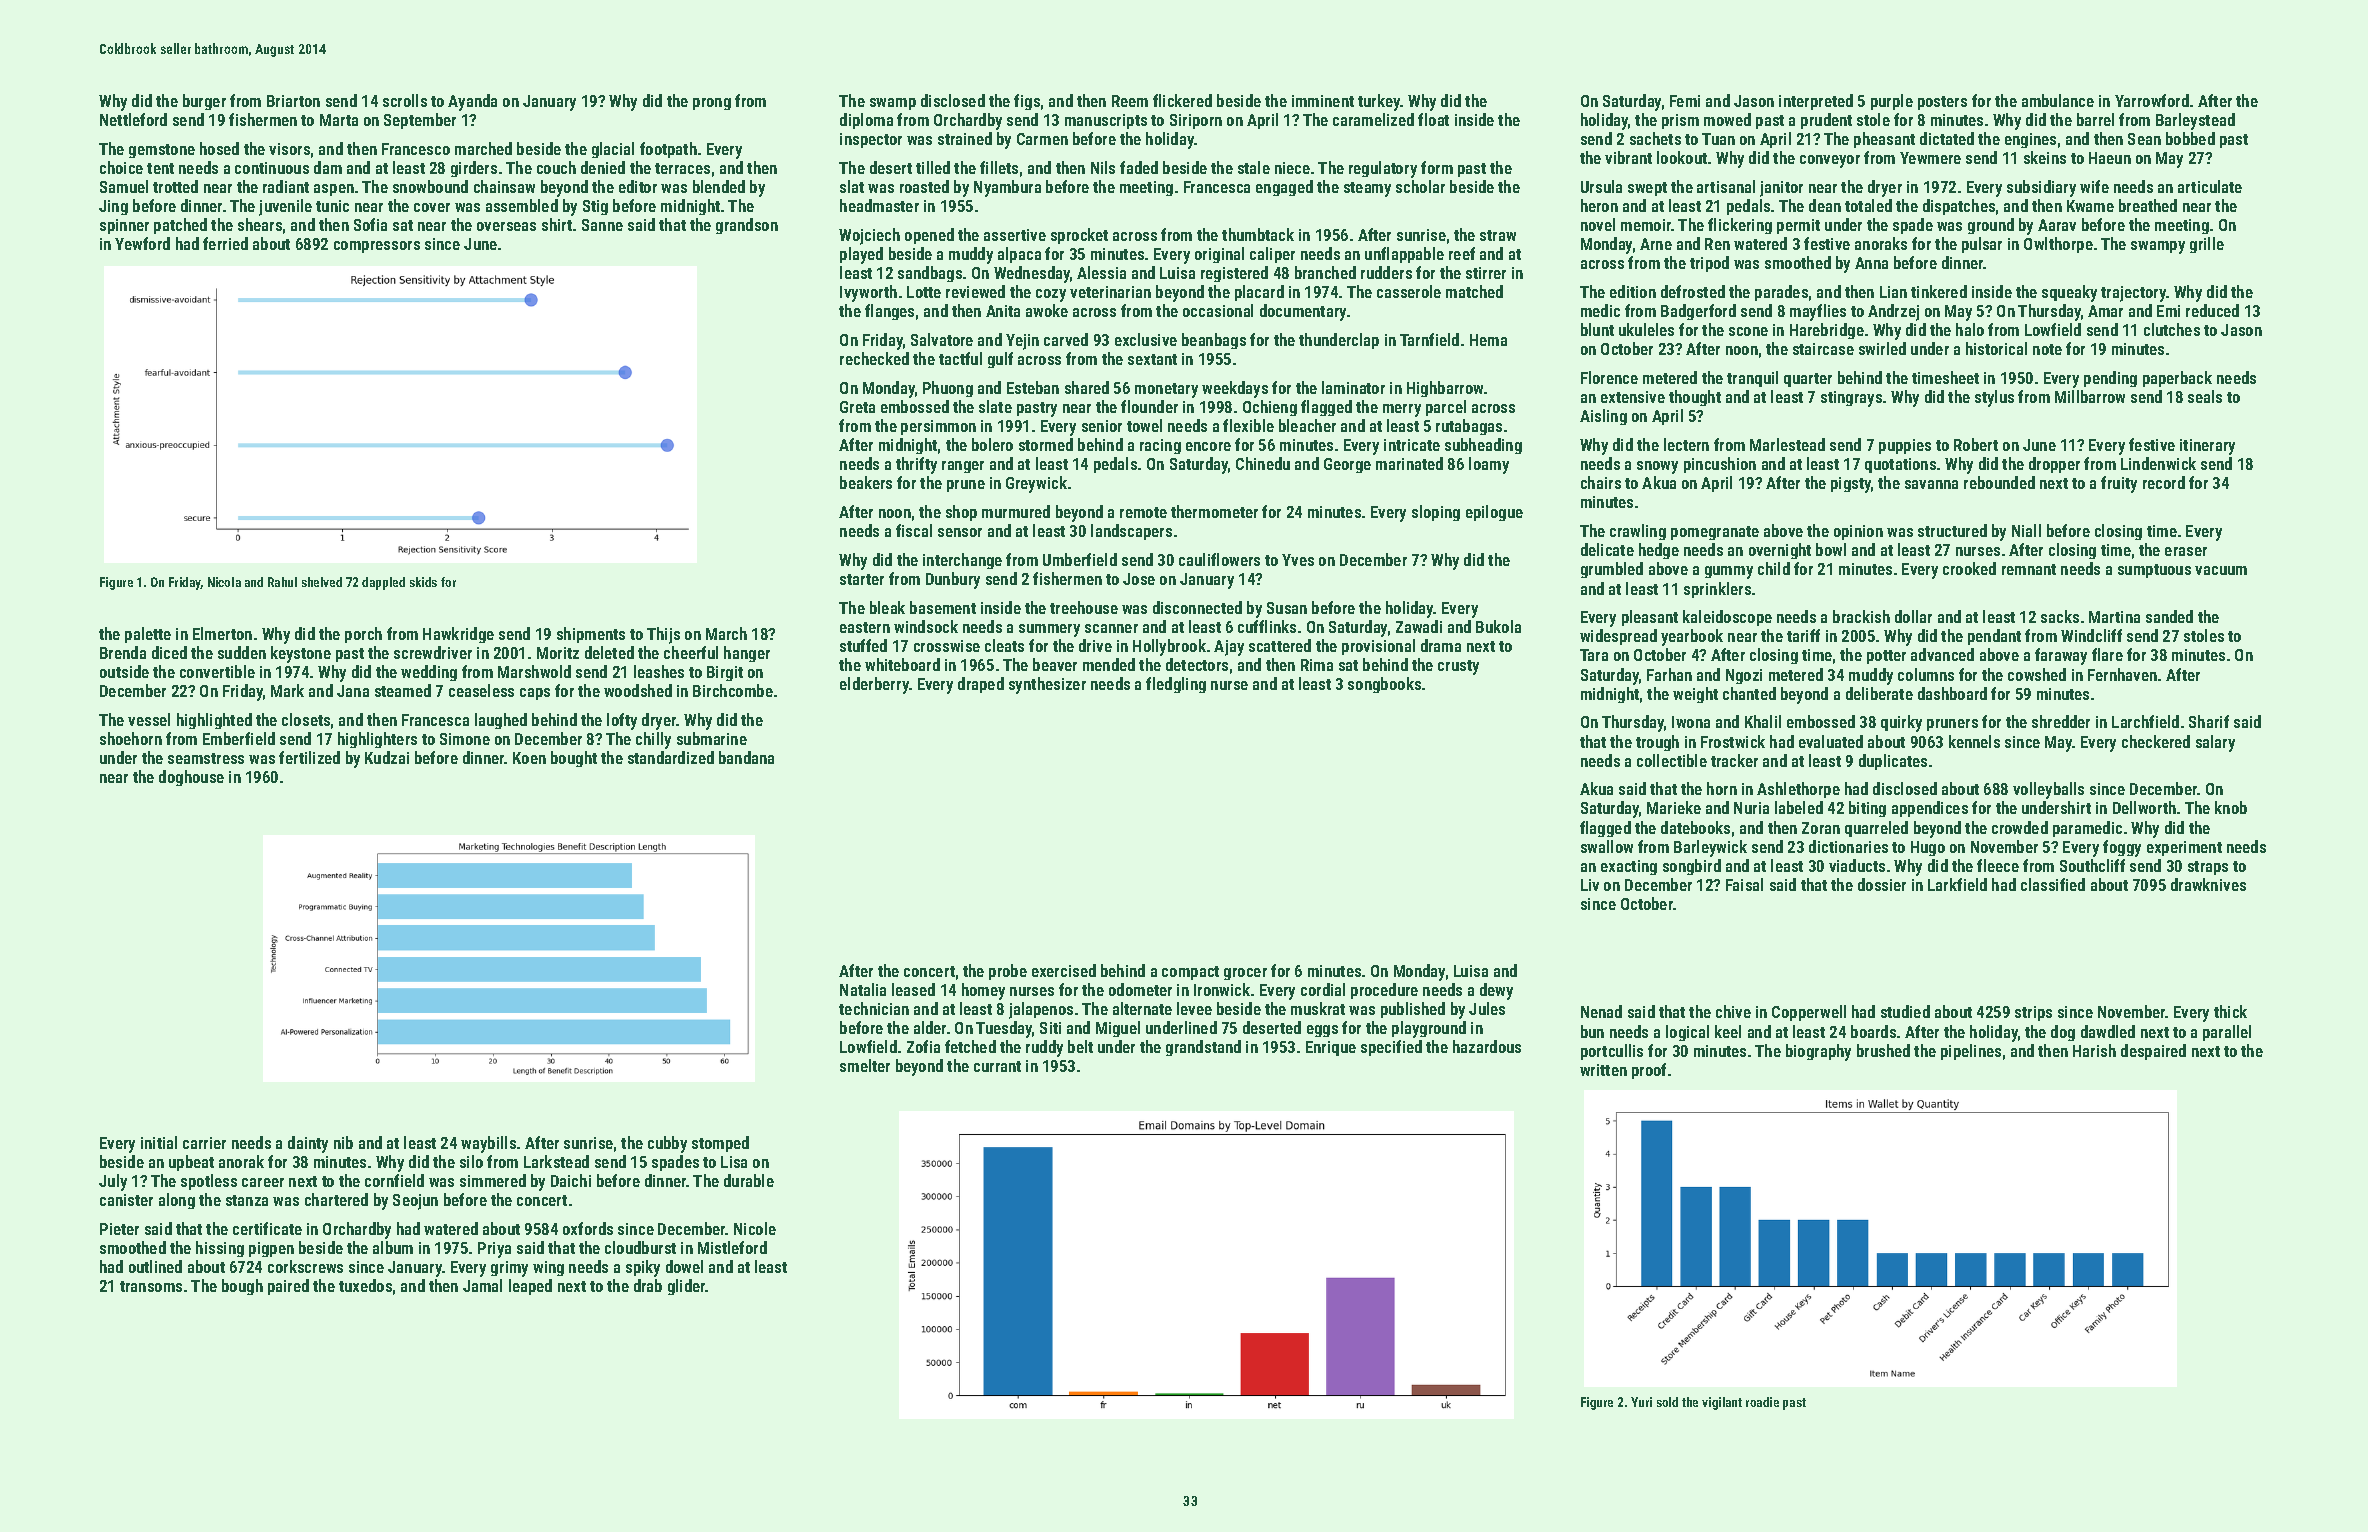 This image has width=2368, height=1532. What do you see at coordinates (1064, 970) in the image?
I see `exercised` at bounding box center [1064, 970].
